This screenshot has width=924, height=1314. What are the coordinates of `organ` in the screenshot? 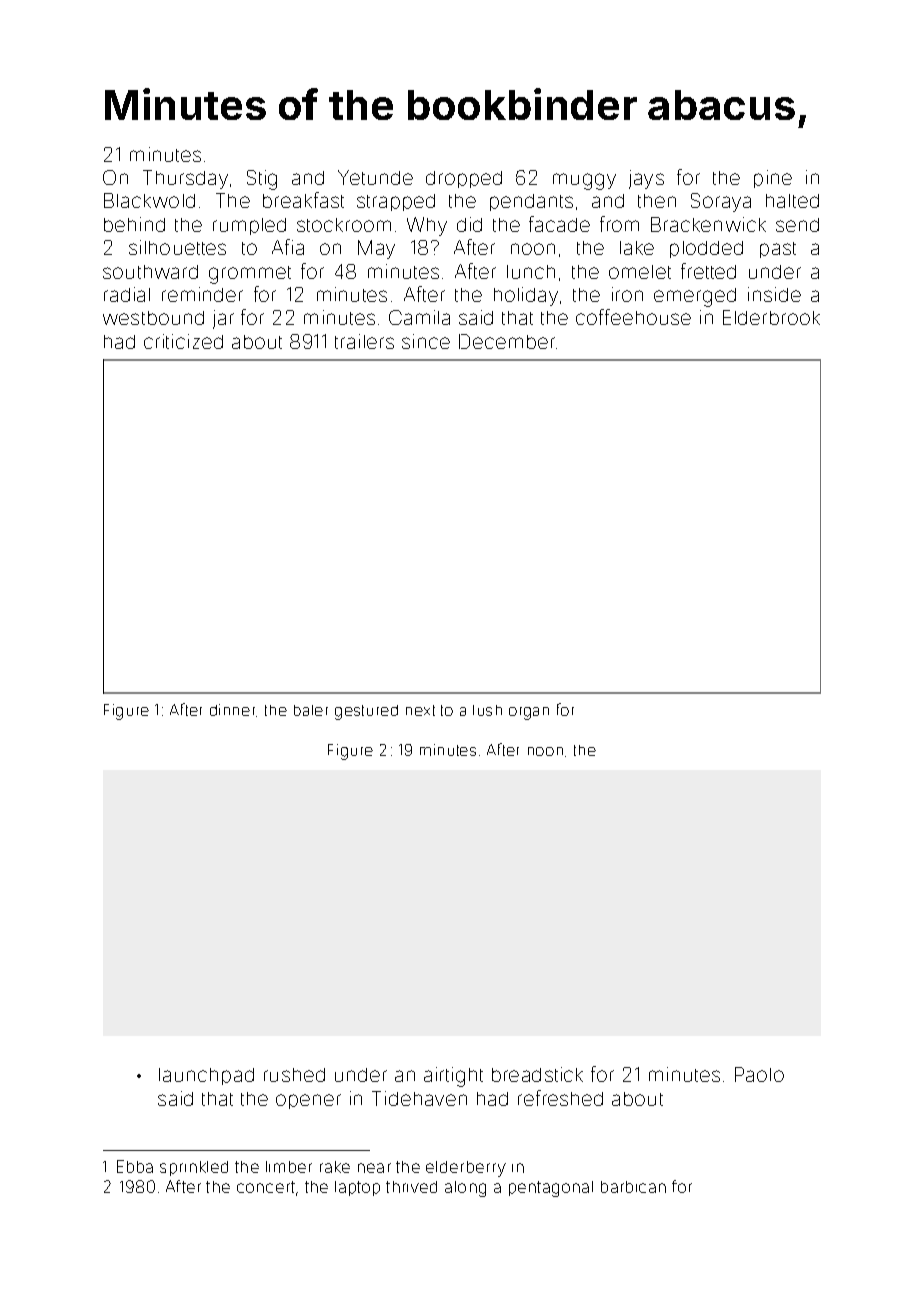 It's located at (529, 713).
